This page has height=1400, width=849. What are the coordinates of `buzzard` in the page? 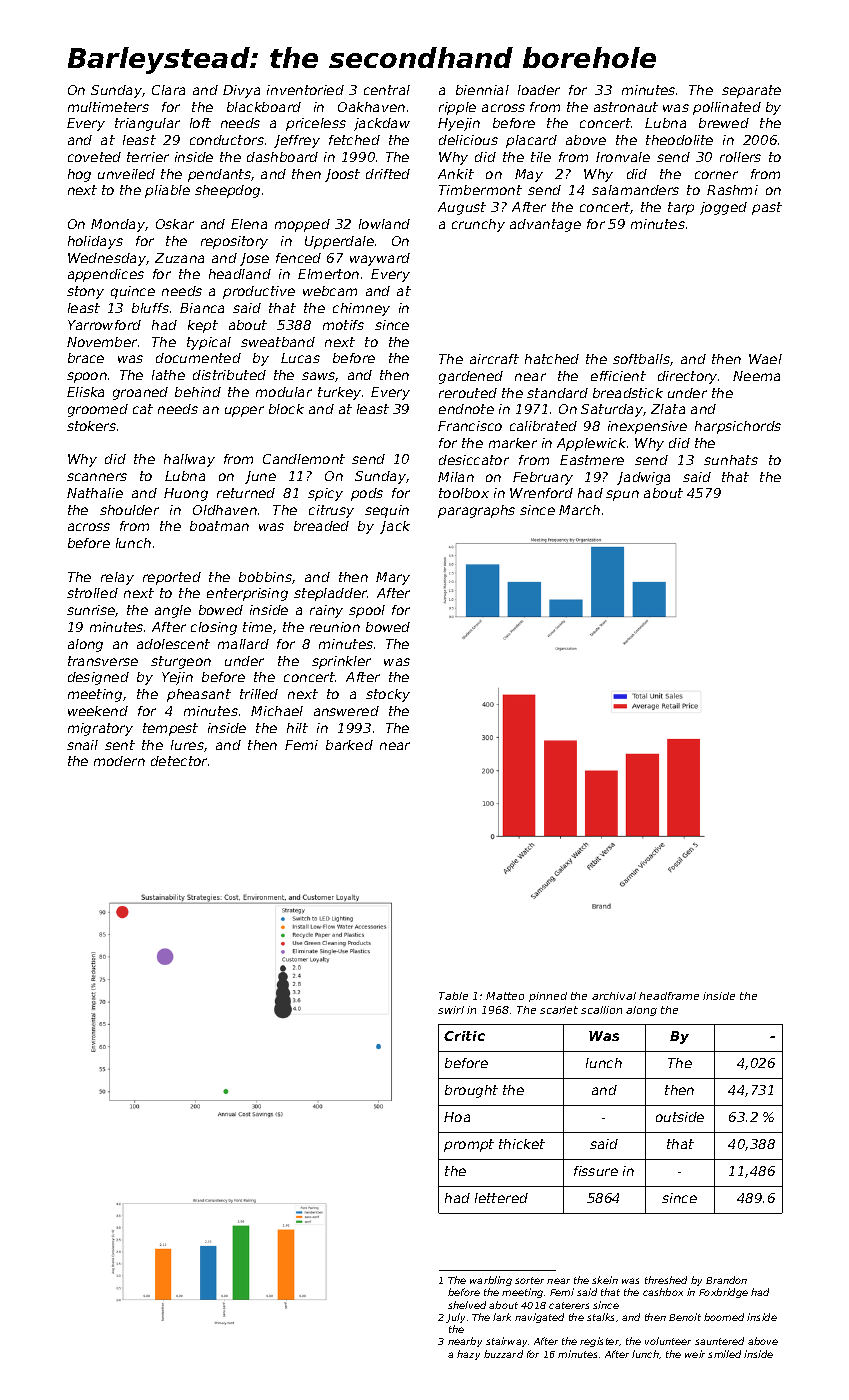 It's located at (503, 1354).
